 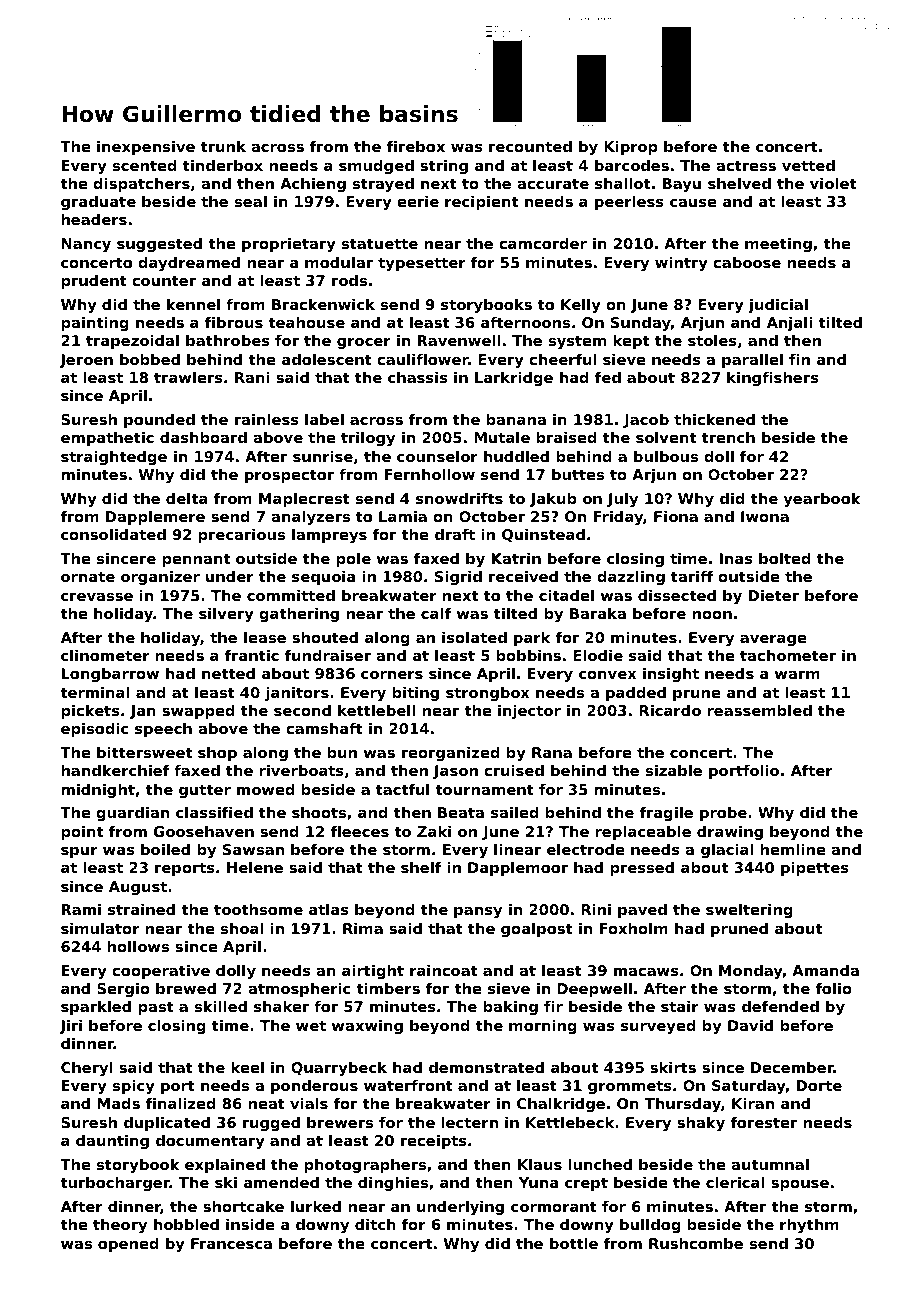 I want to click on Jason, so click(x=455, y=772).
